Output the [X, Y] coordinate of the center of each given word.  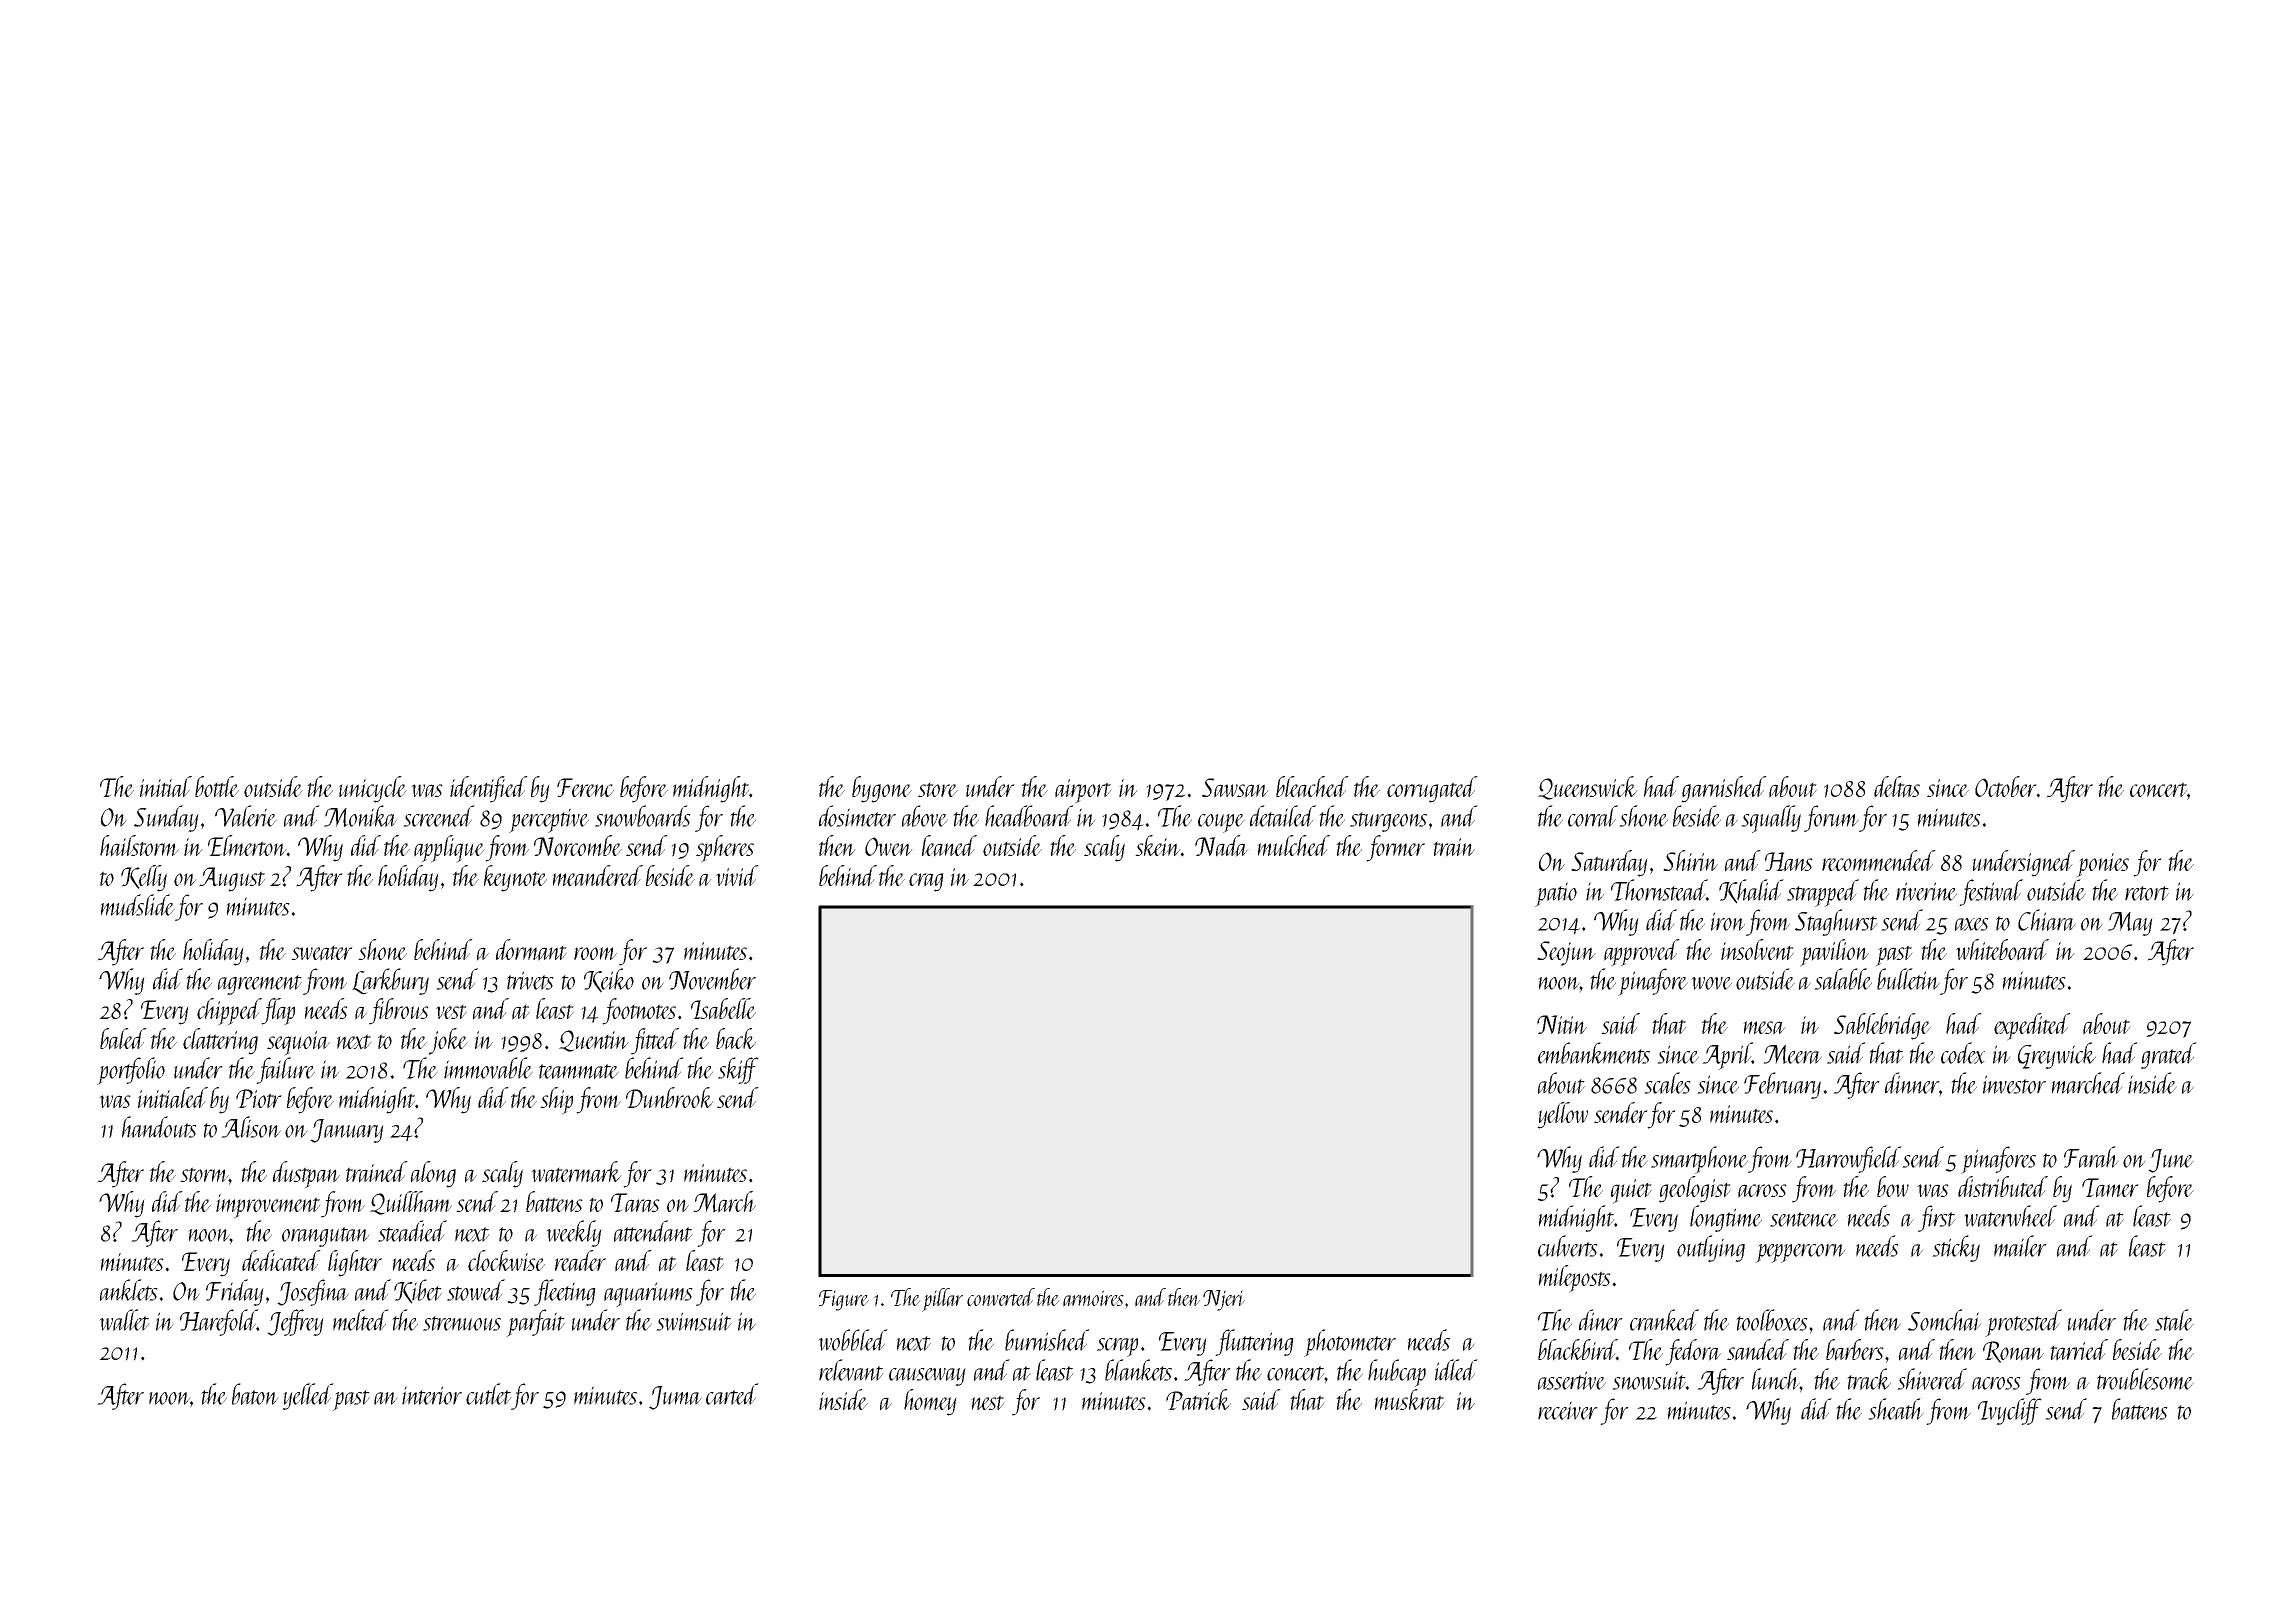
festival [1991, 892]
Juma [675, 1398]
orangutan [326, 1237]
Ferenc [586, 787]
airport [1083, 791]
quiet [1631, 1191]
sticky [1956, 1248]
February [1782, 1085]
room [595, 953]
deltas [1897, 787]
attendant [653, 1231]
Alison [251, 1127]
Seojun [1566, 953]
